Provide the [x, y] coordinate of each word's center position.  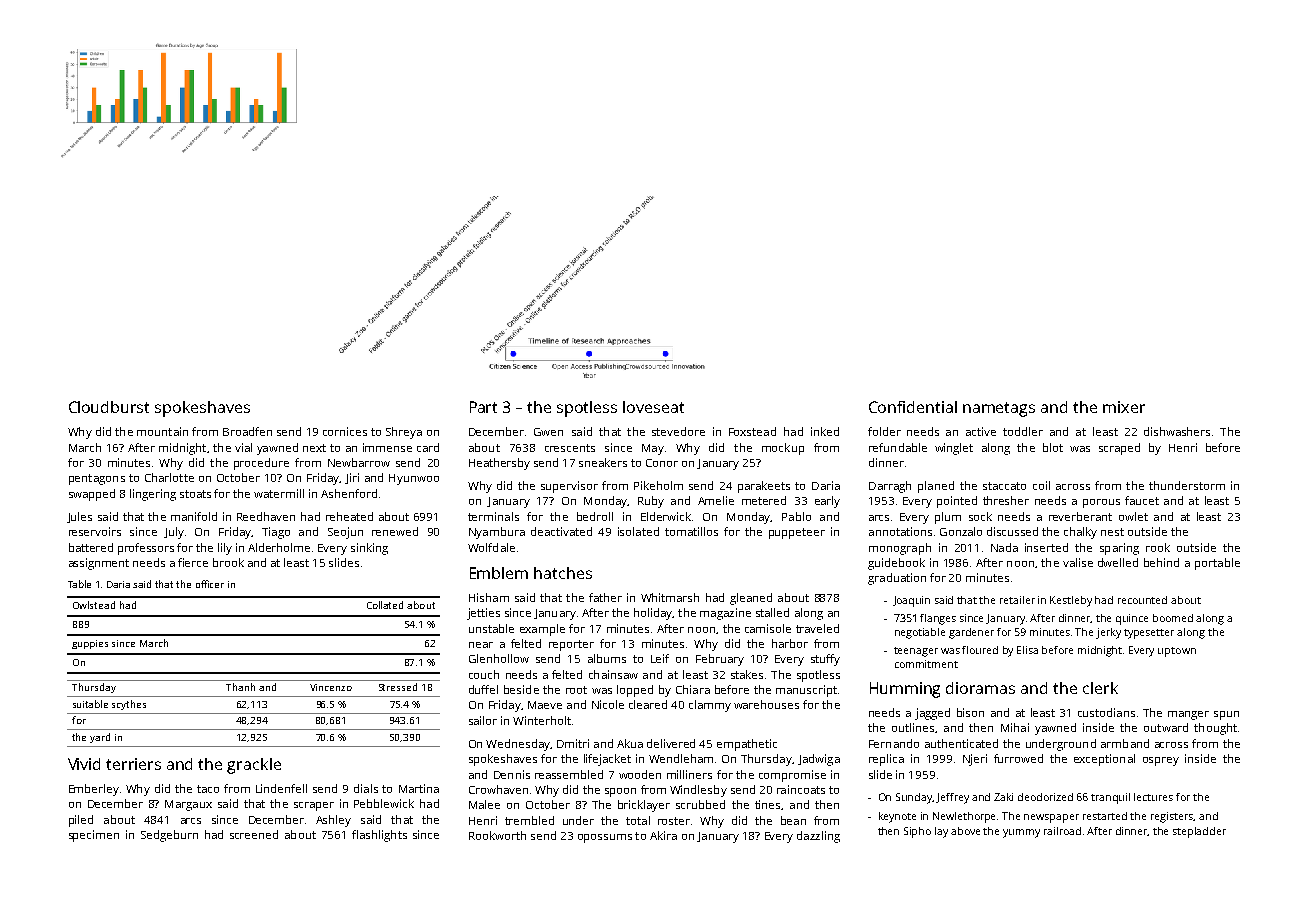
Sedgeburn [169, 836]
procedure [261, 464]
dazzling [818, 837]
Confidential [913, 407]
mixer [1124, 407]
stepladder [1199, 832]
